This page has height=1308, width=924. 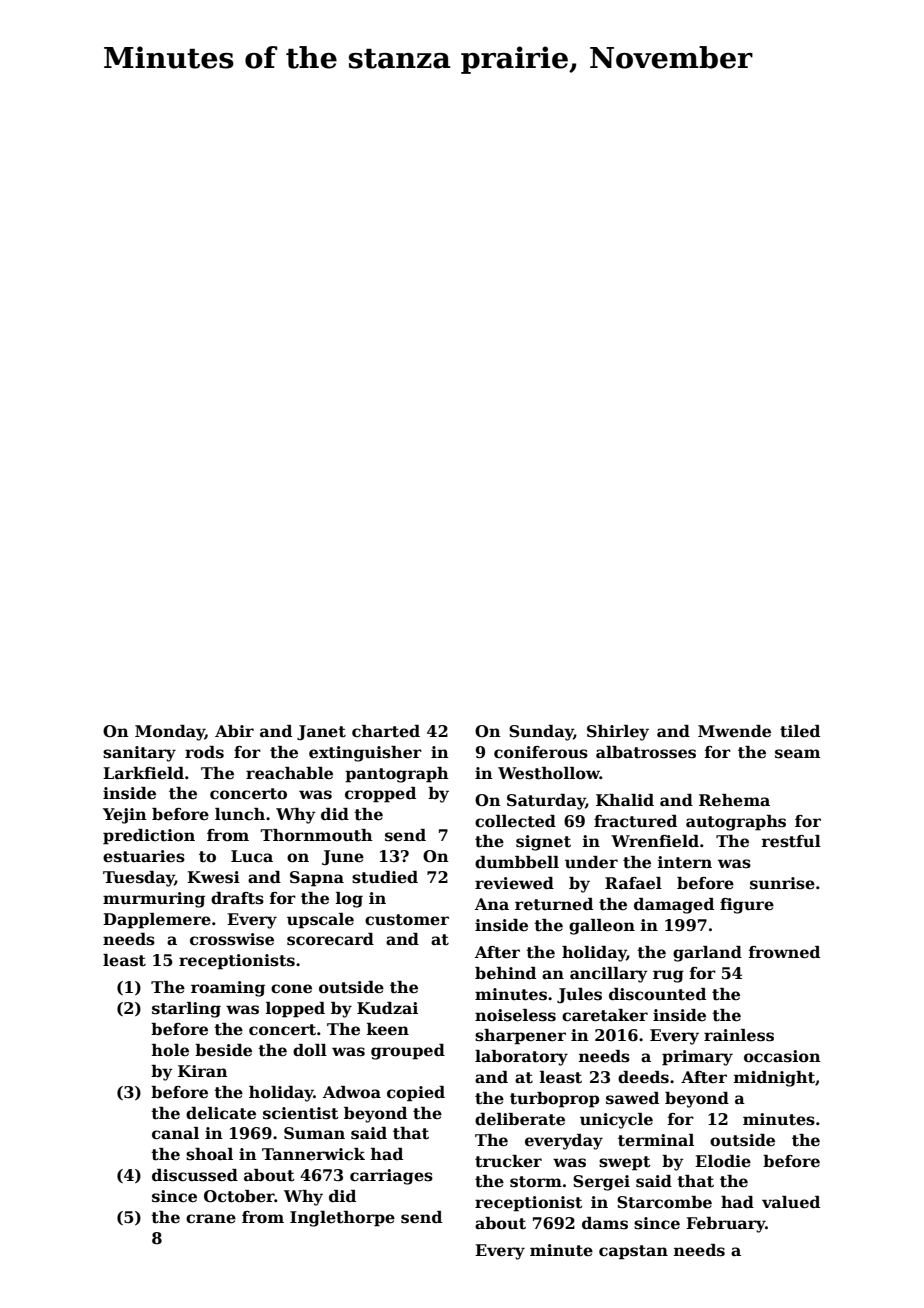 I want to click on Janet, so click(x=321, y=732).
